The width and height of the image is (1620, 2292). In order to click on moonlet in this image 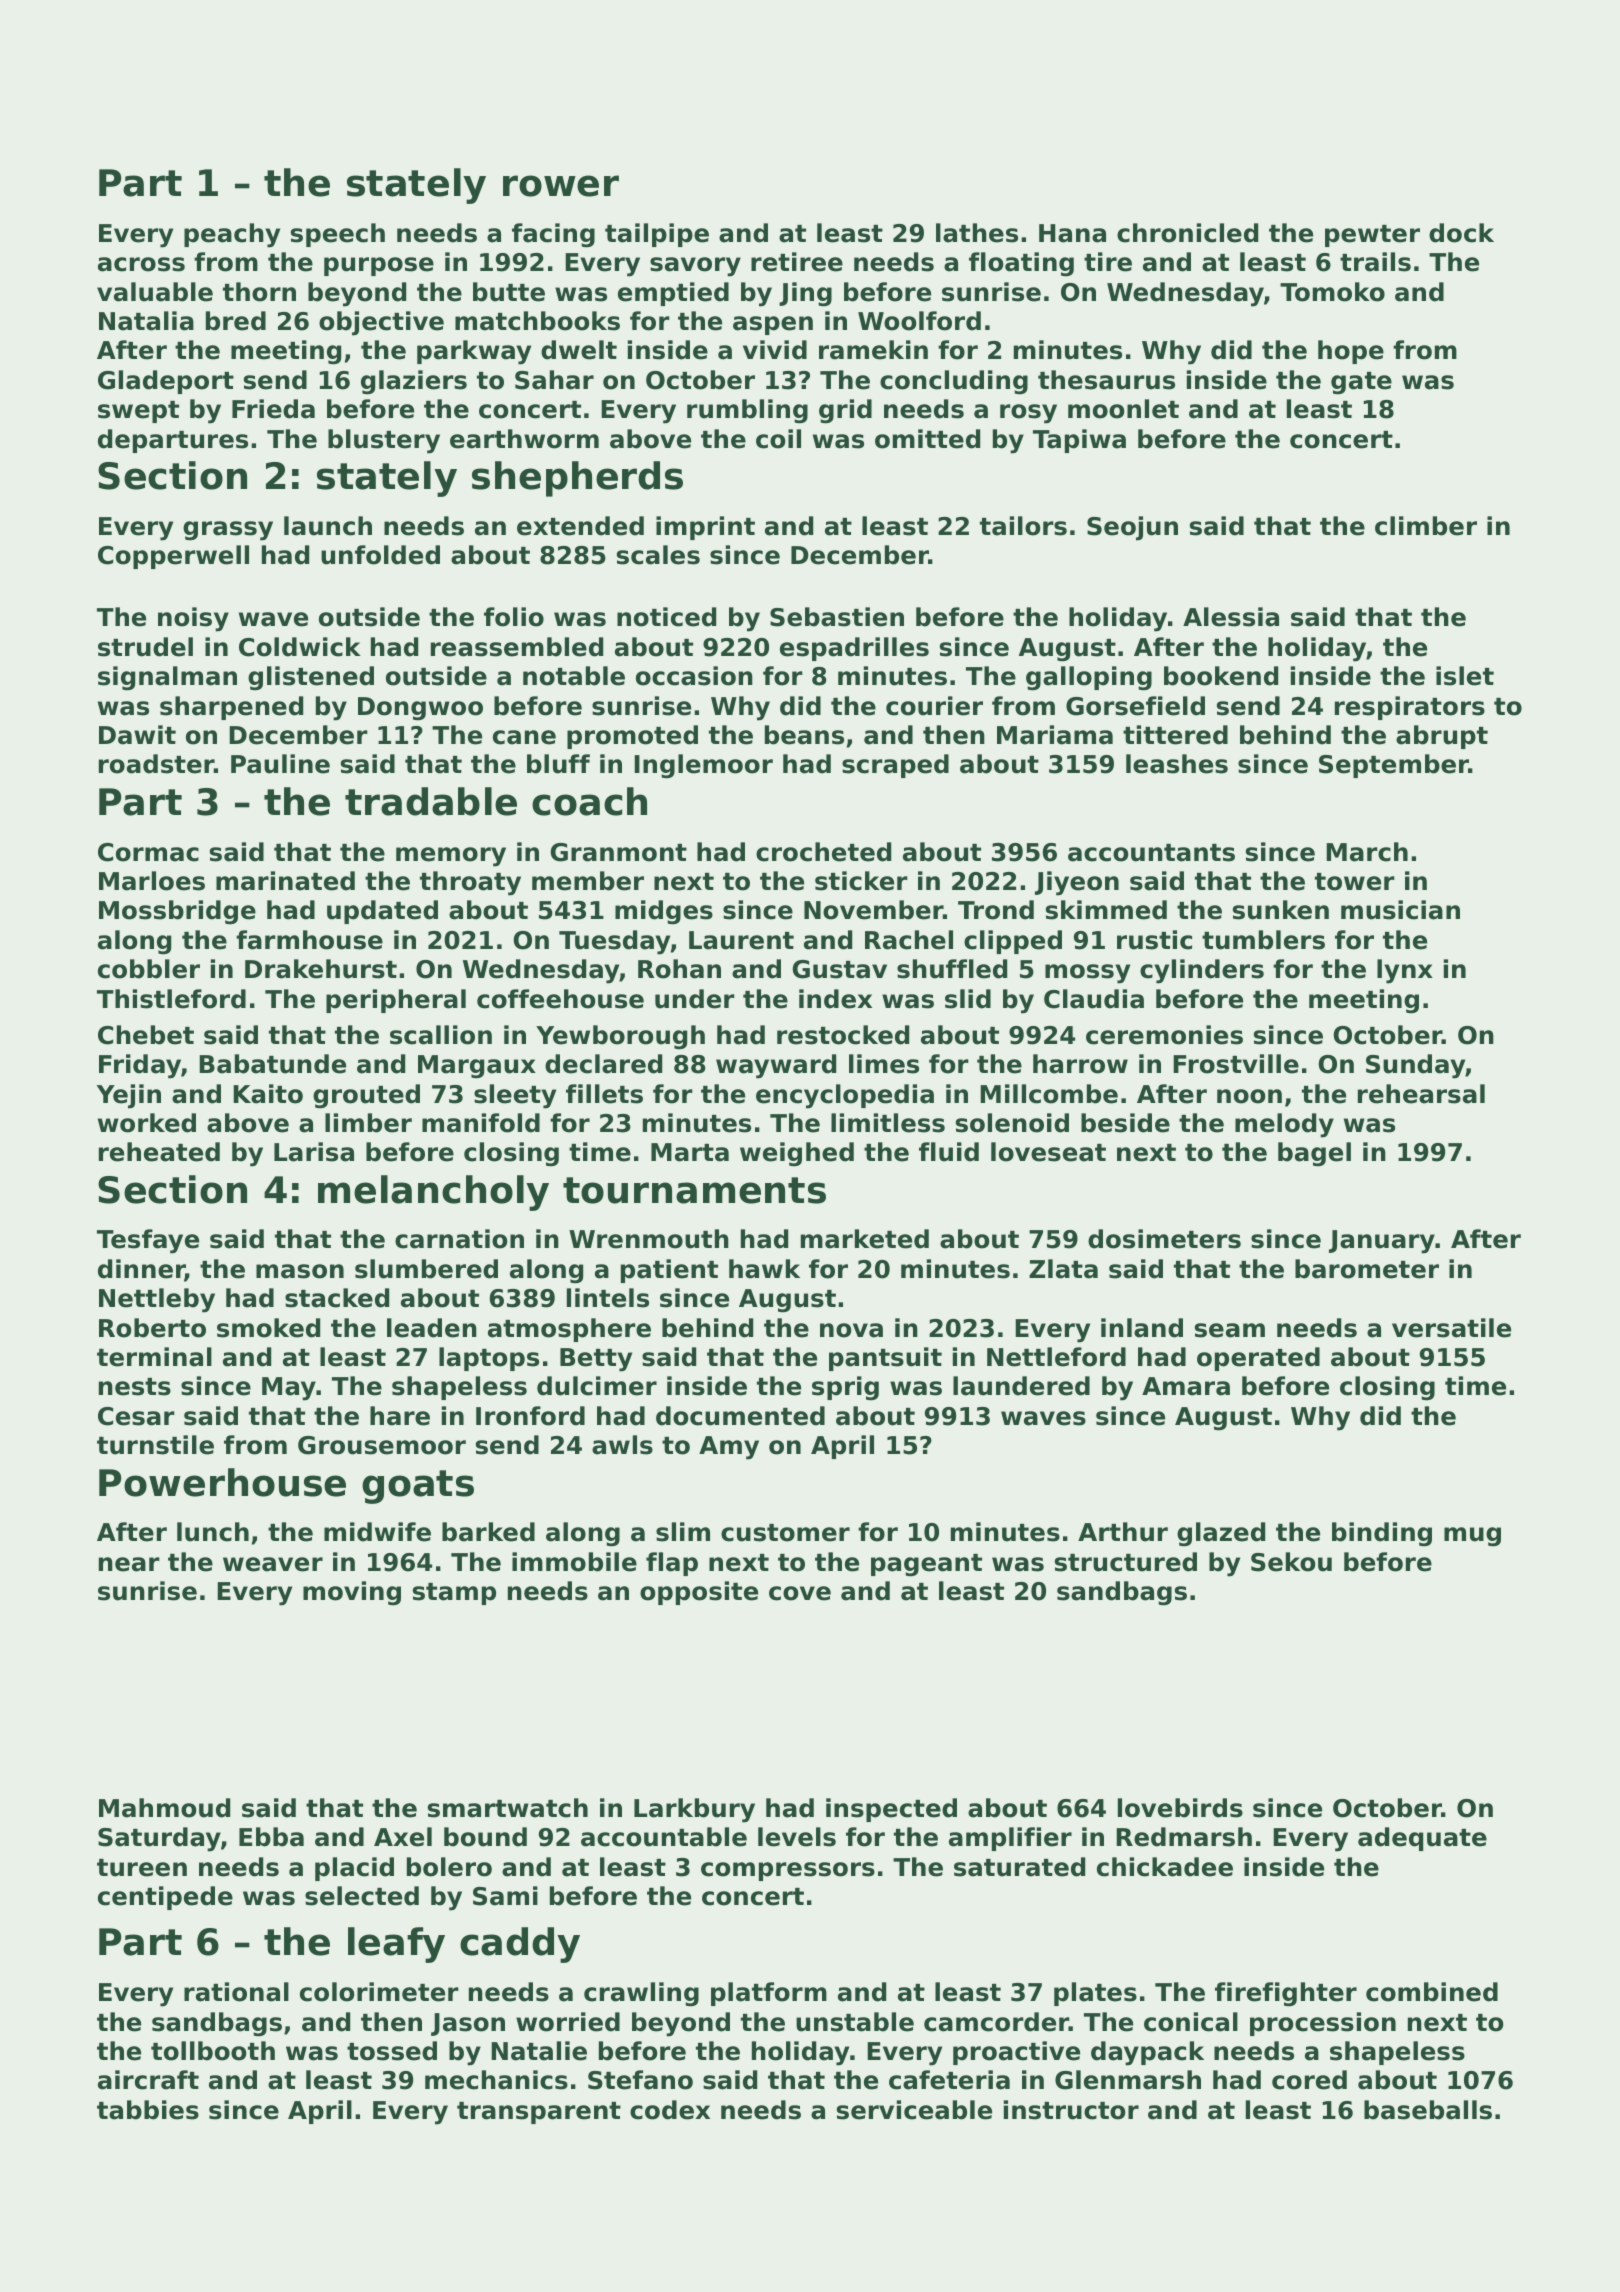, I will do `click(1123, 409)`.
